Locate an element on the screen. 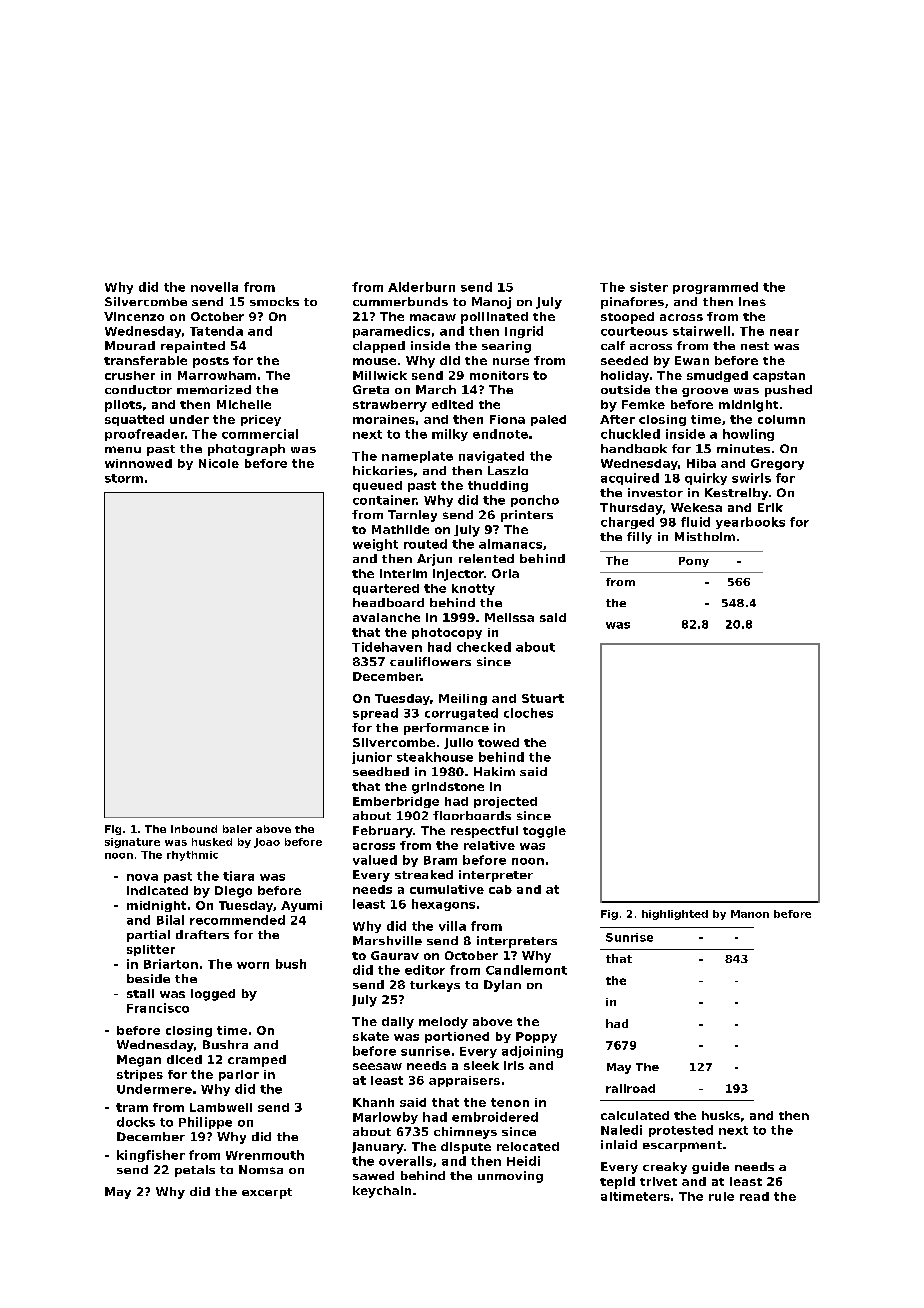 The width and height of the screenshot is (924, 1308). February is located at coordinates (383, 832).
